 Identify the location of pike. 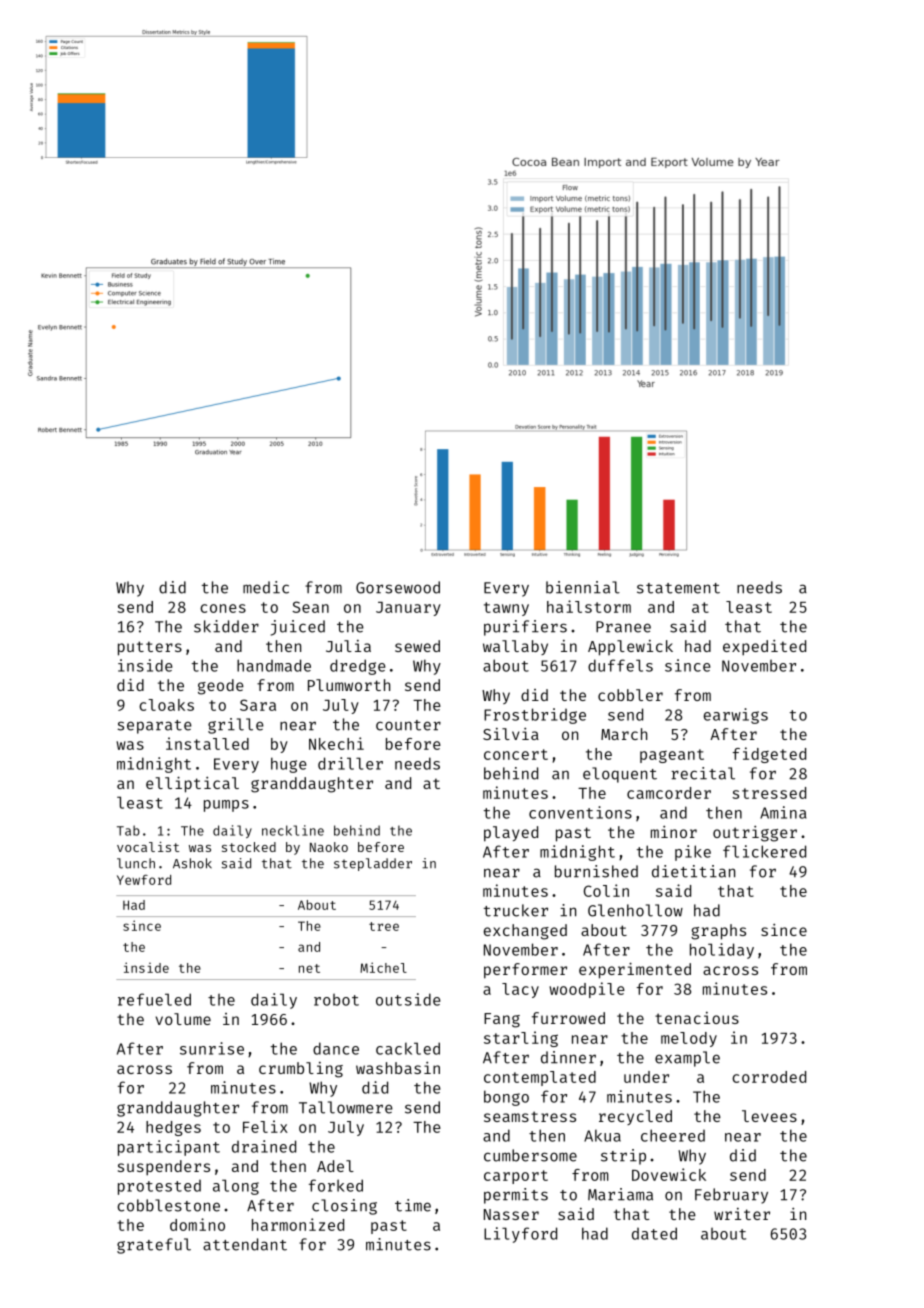
(693, 853).
